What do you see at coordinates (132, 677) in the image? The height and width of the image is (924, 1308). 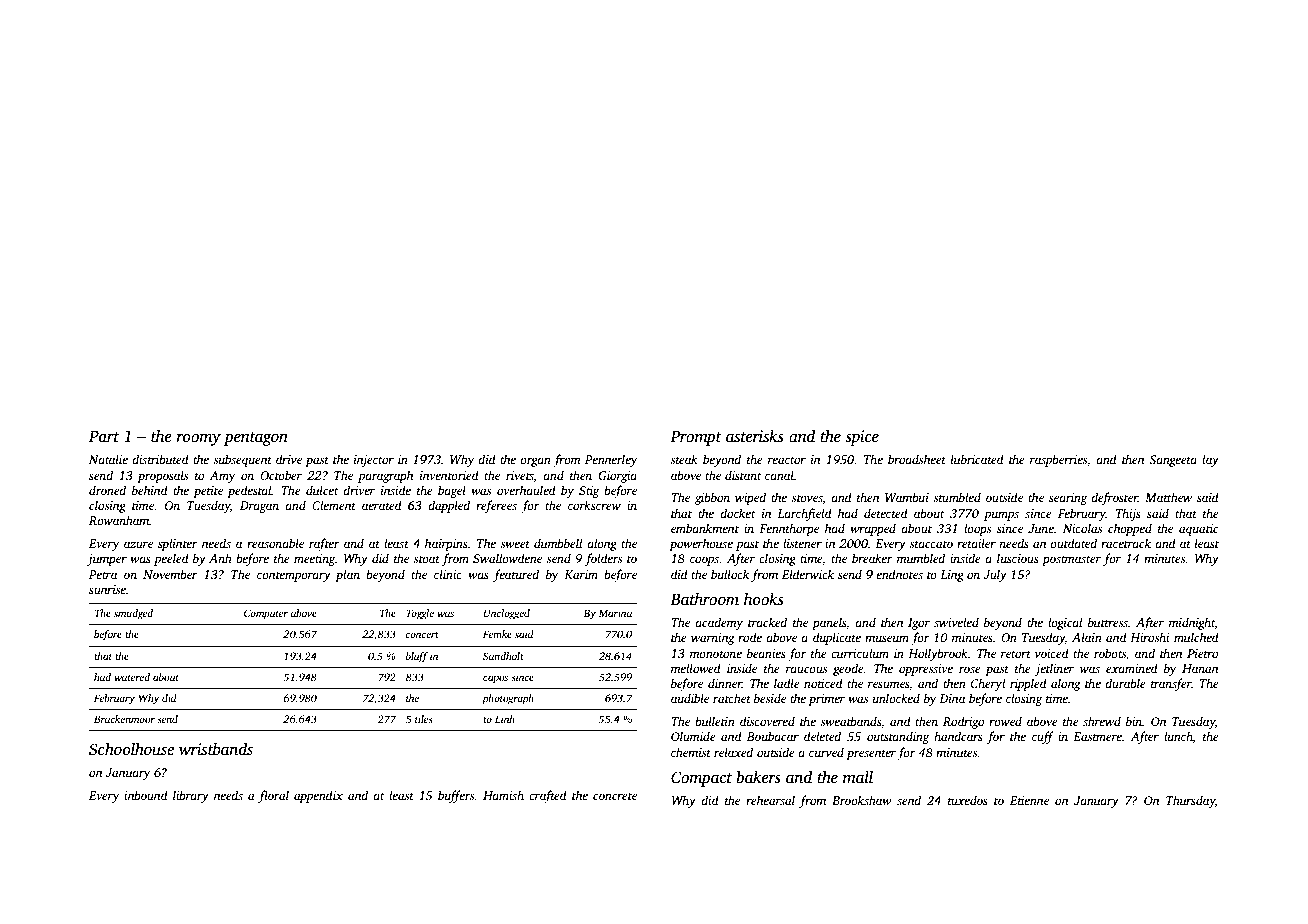 I see `watered` at bounding box center [132, 677].
